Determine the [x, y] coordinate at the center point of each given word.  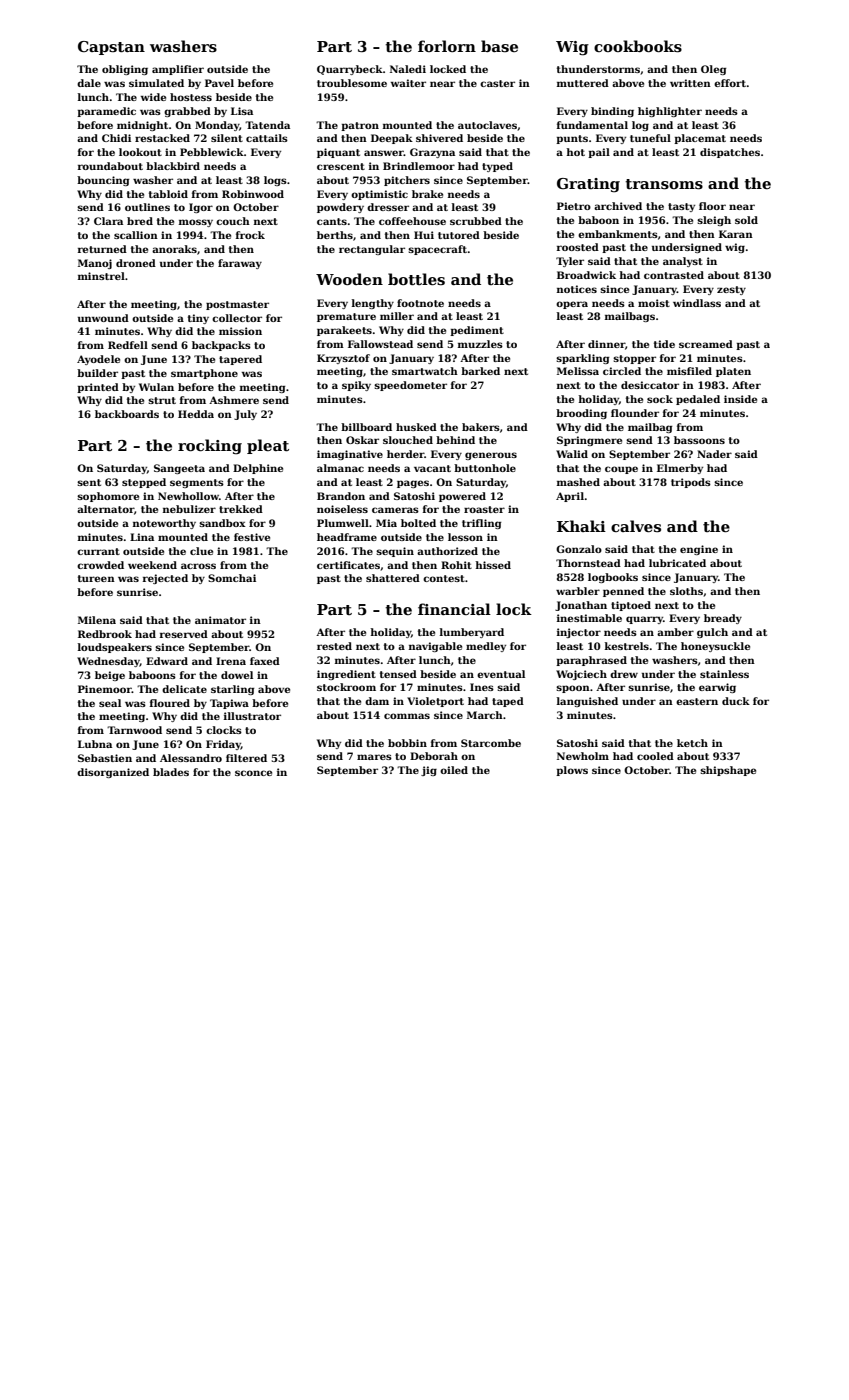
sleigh [714, 221]
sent [89, 482]
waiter [408, 83]
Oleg [713, 70]
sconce [253, 773]
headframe [347, 537]
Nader [714, 454]
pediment [477, 331]
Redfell [128, 345]
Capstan [111, 48]
